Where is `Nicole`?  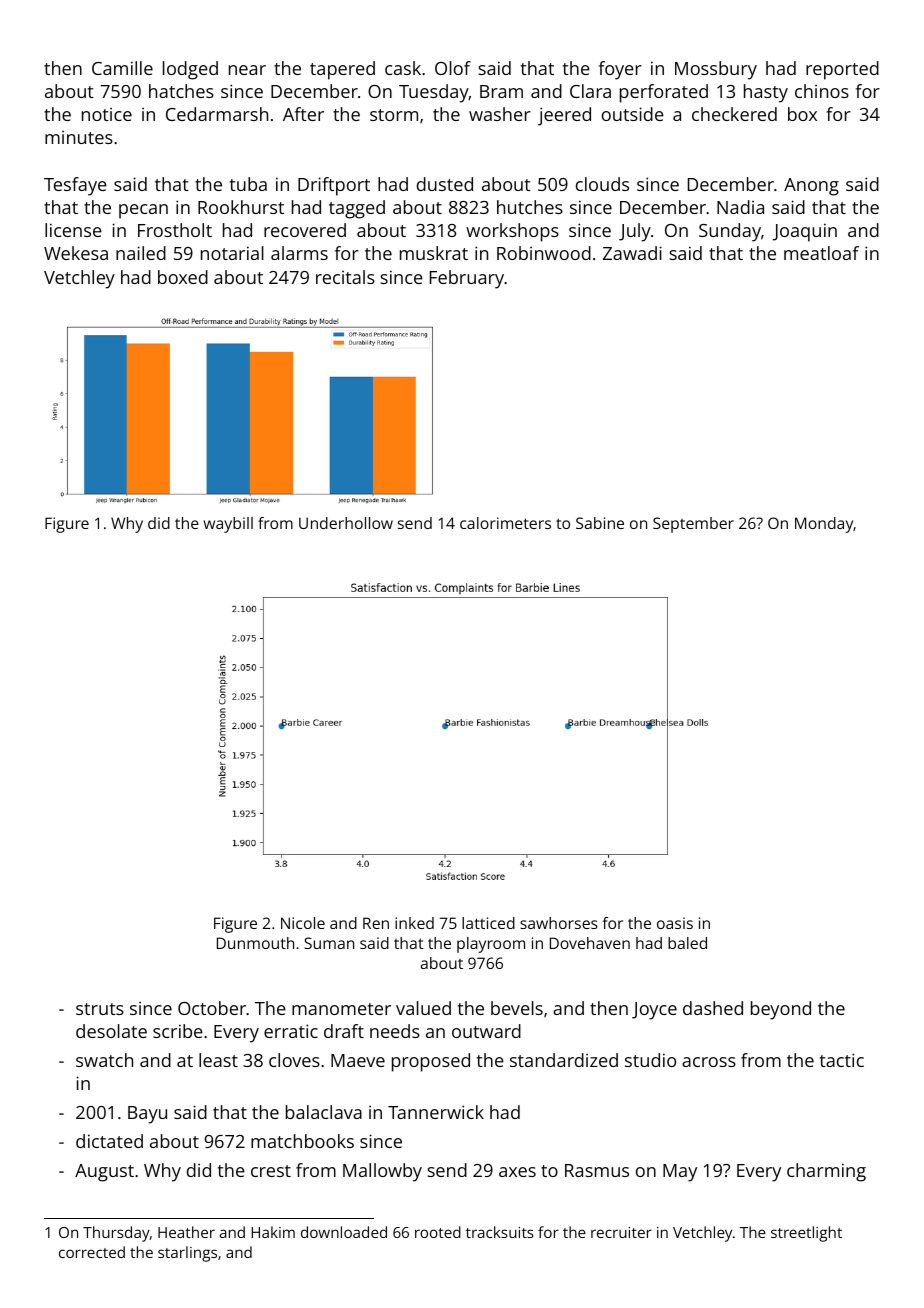 Nicole is located at coordinates (303, 923).
